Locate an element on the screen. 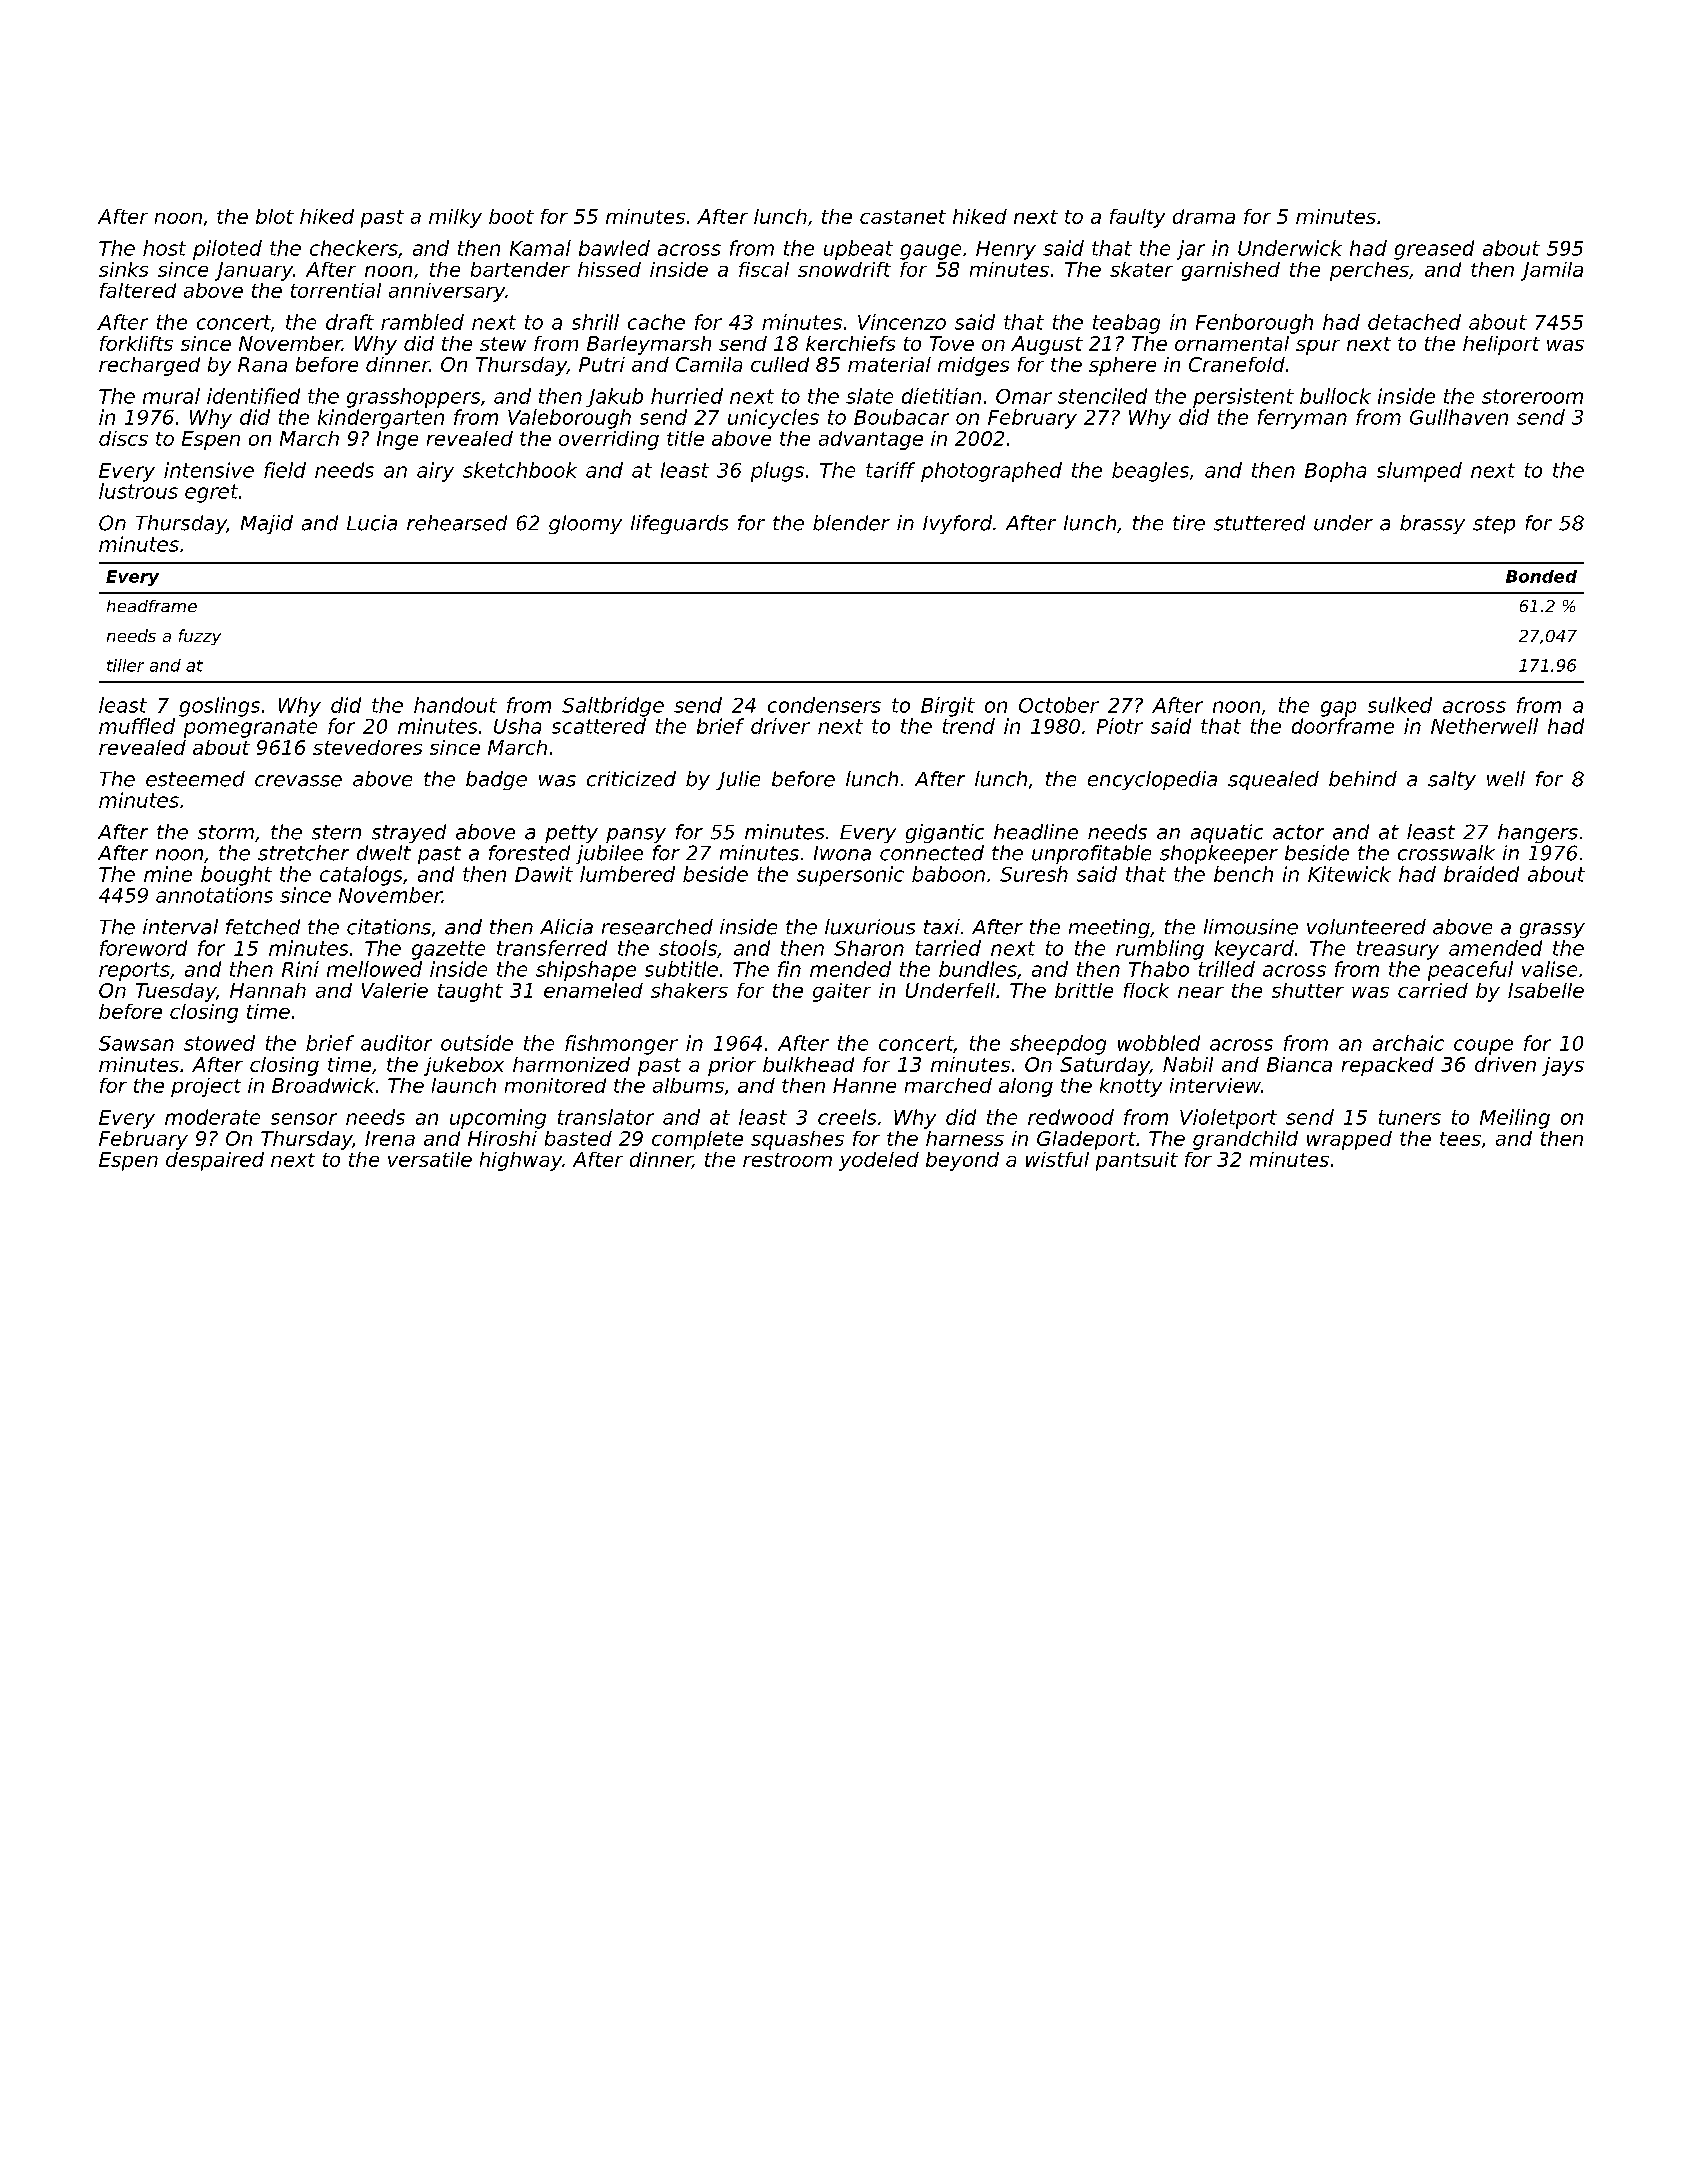 The height and width of the screenshot is (2178, 1683). handout is located at coordinates (455, 705).
